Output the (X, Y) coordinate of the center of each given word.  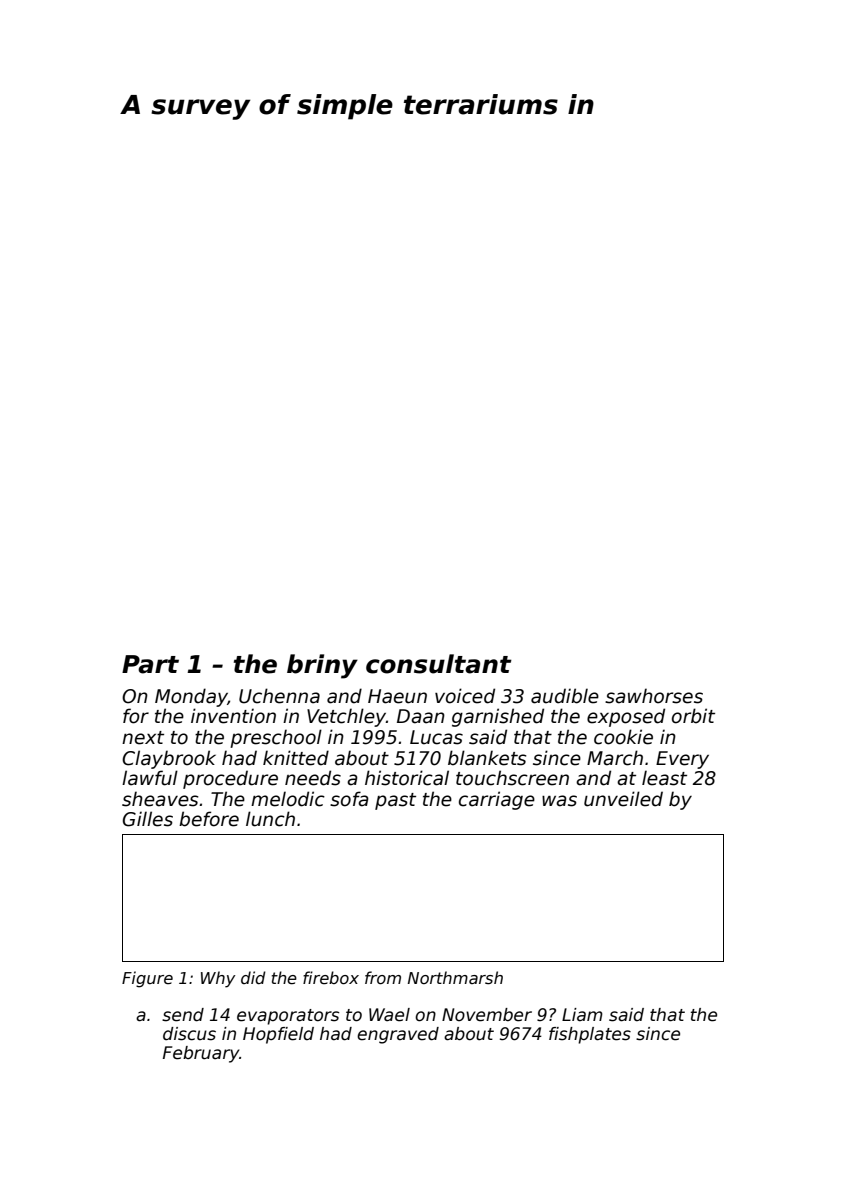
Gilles (148, 819)
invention (233, 716)
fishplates (590, 1035)
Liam (582, 1015)
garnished (498, 717)
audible (565, 696)
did (253, 977)
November (487, 1015)
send (183, 1015)
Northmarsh (455, 978)
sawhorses (654, 696)
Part (150, 664)
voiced (465, 696)
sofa (349, 799)
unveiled (623, 799)
